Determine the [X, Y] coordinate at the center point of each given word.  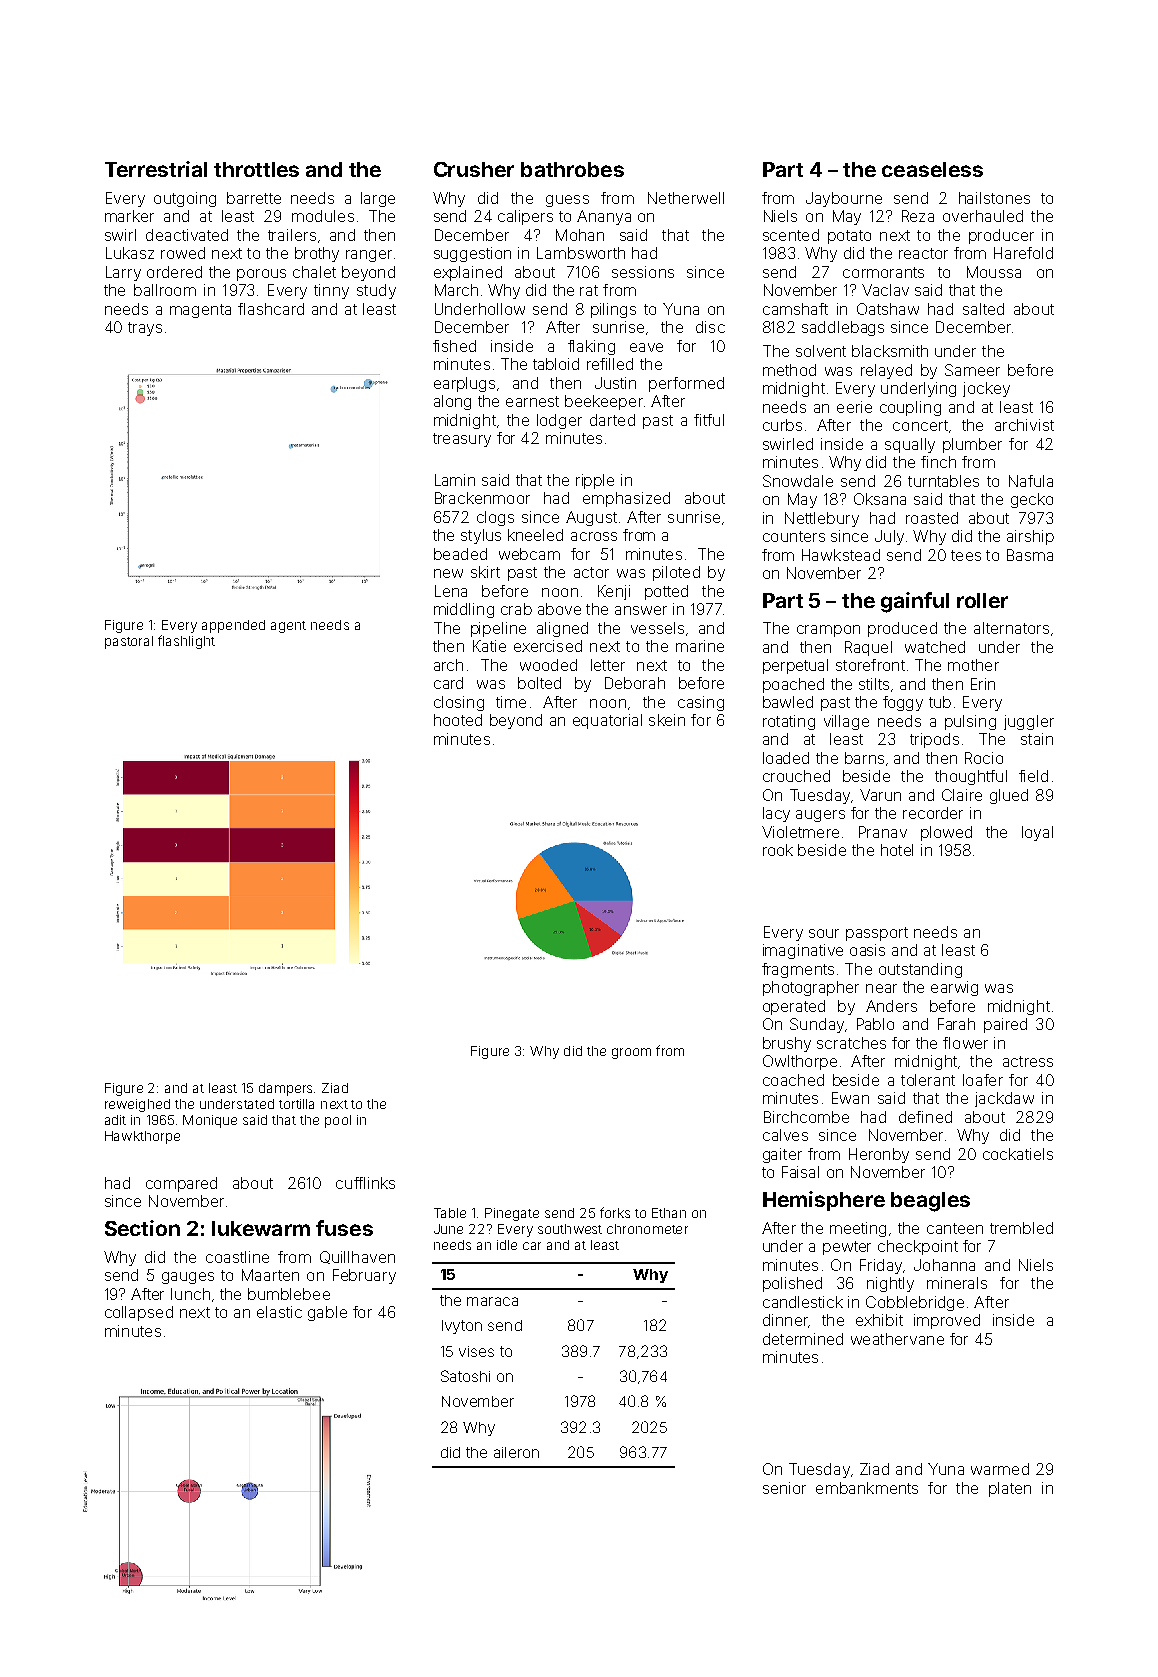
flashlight [186, 642]
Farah [956, 1024]
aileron [516, 1452]
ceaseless [932, 169]
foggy [903, 703]
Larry [123, 273]
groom [631, 1053]
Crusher [474, 169]
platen [1010, 1489]
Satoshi [465, 1376]
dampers [287, 1089]
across [594, 536]
